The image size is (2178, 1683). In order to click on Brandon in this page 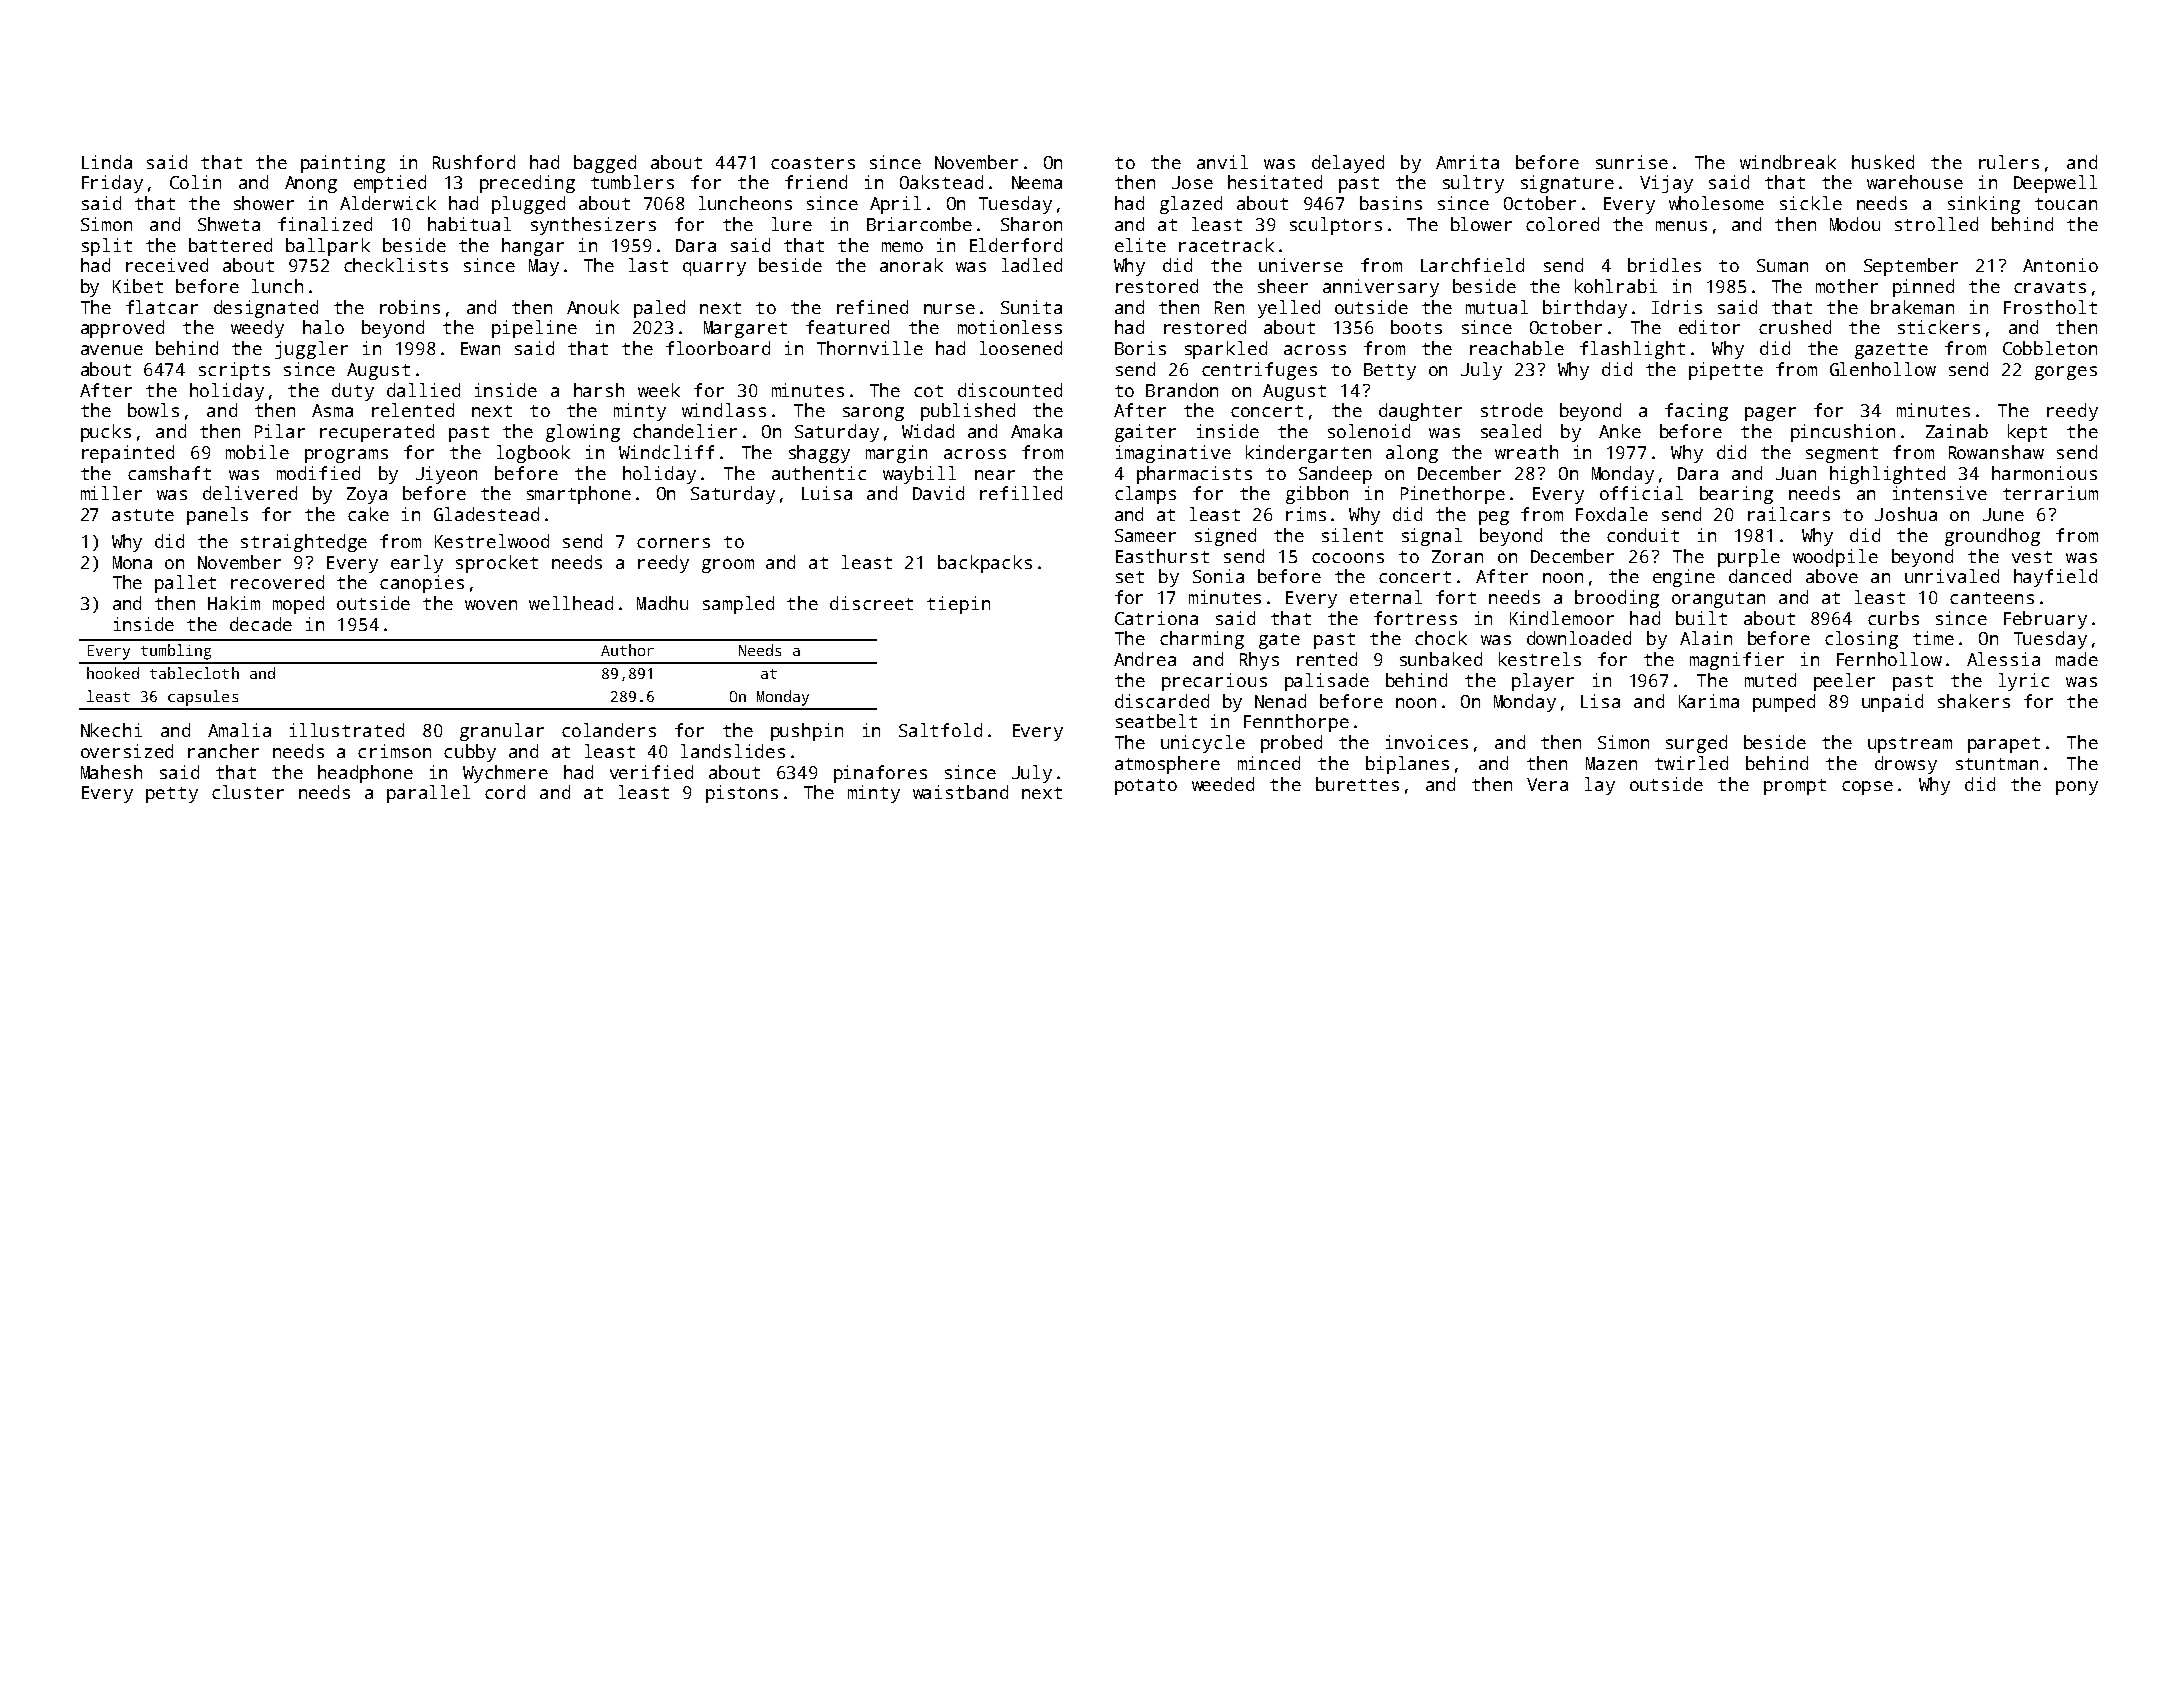, I will do `click(1182, 390)`.
